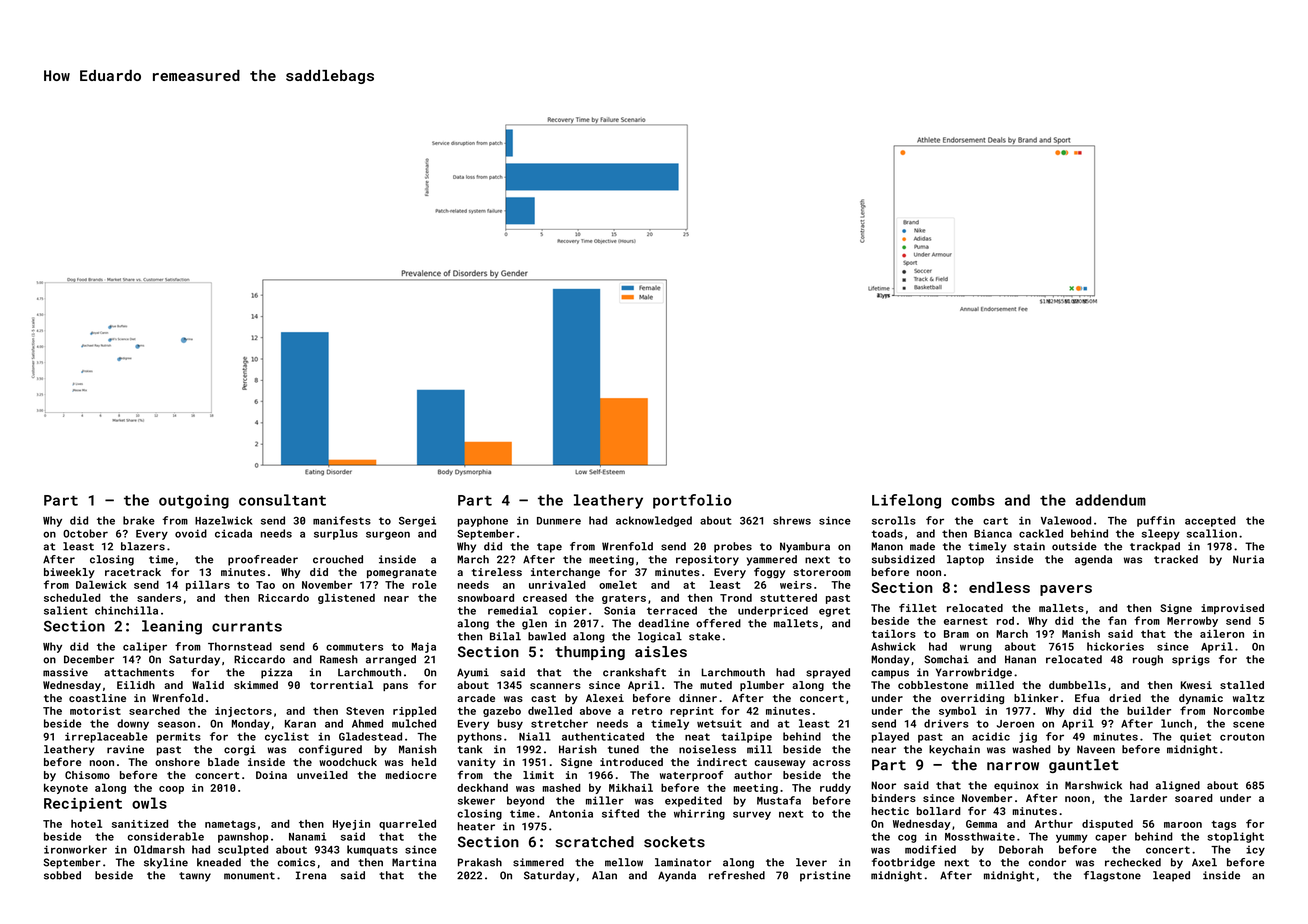 This screenshot has height=924, width=1308. What do you see at coordinates (139, 520) in the screenshot?
I see `brake` at bounding box center [139, 520].
